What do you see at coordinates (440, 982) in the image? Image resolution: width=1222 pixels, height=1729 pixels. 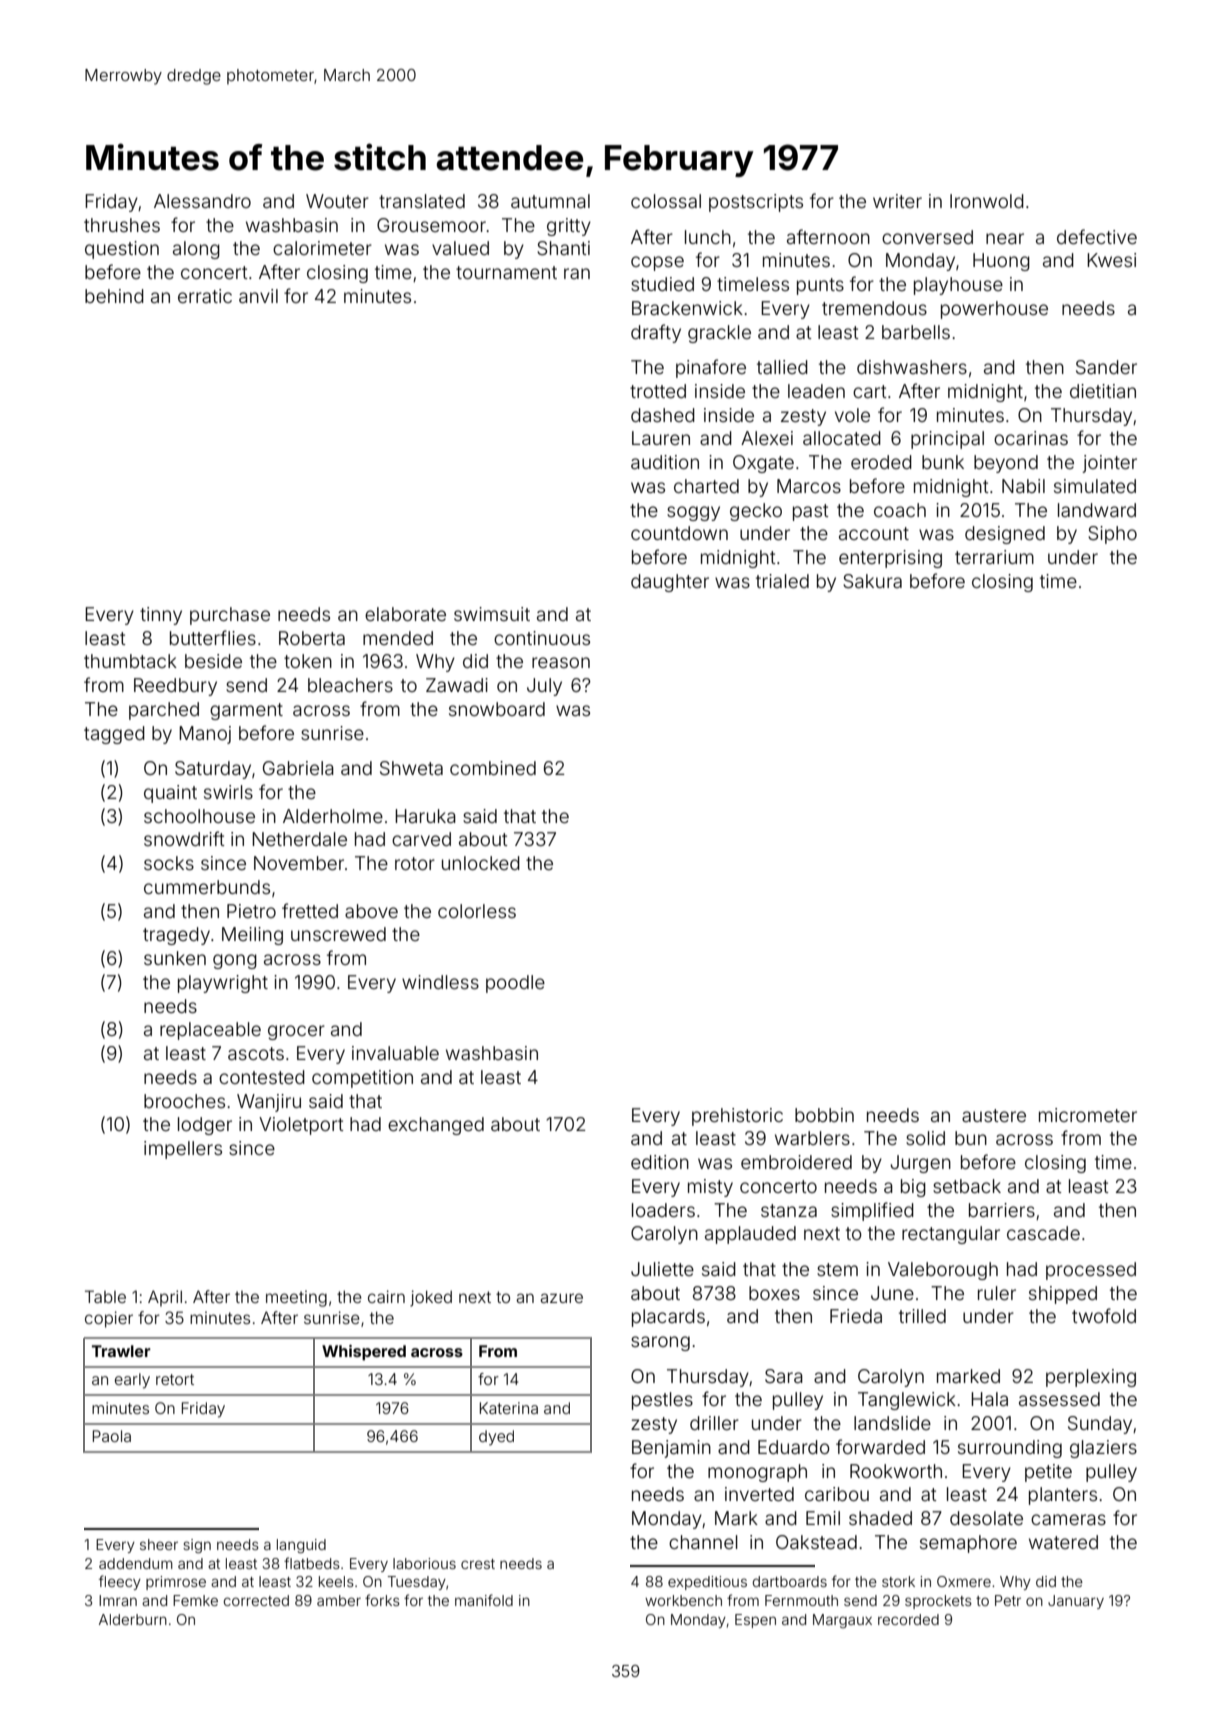 I see `windless` at bounding box center [440, 982].
